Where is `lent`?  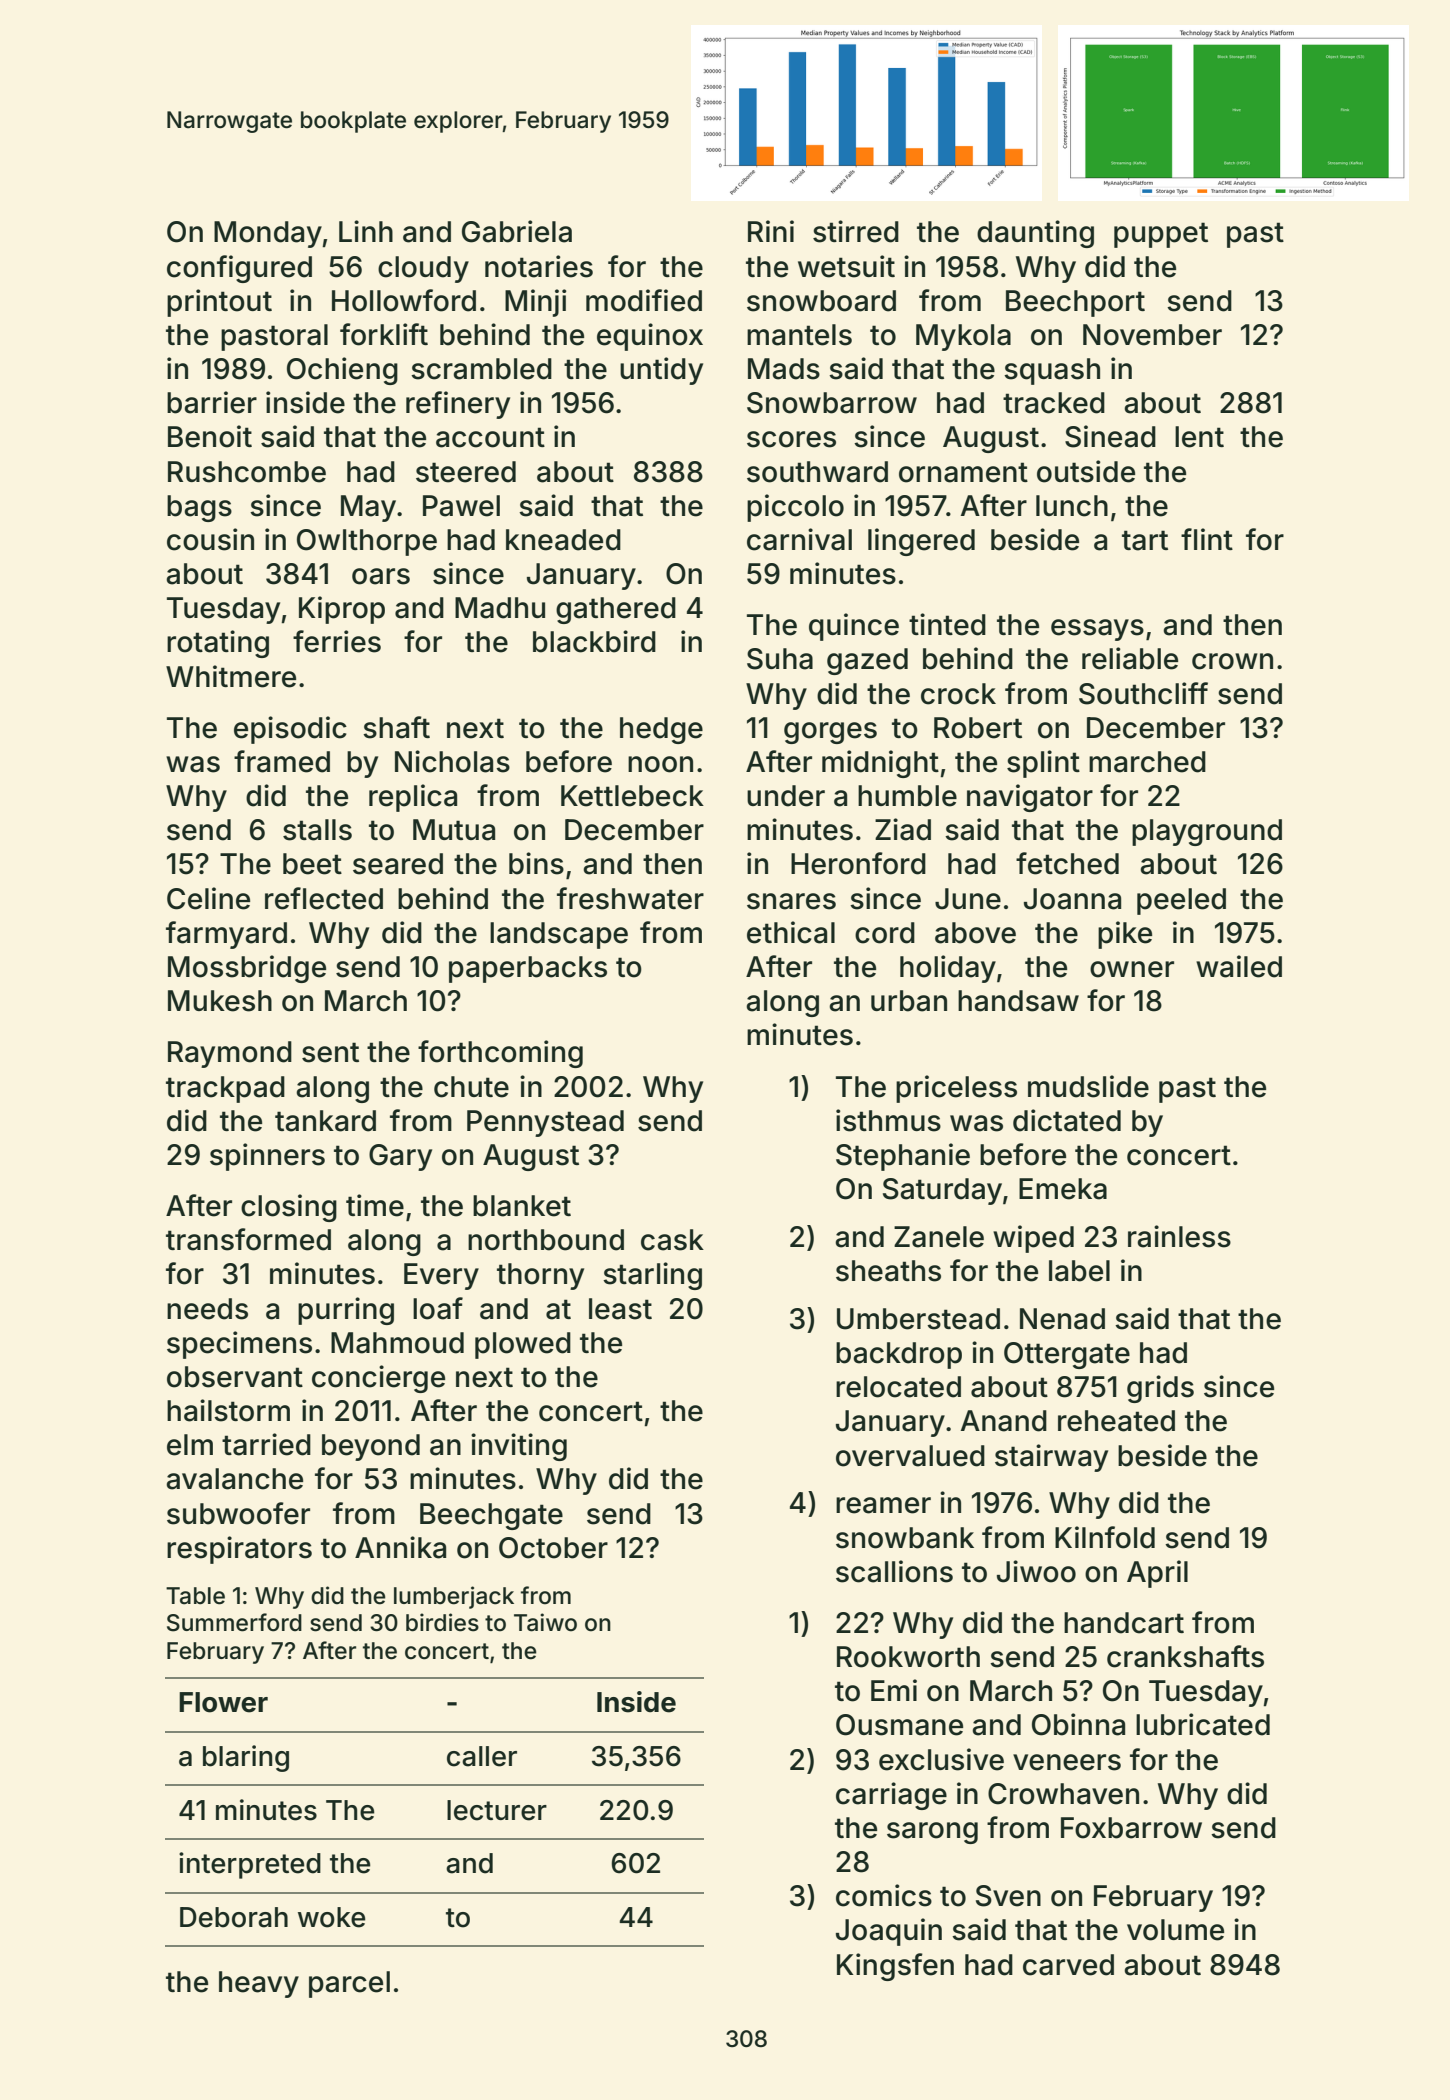
lent is located at coordinates (1199, 437).
